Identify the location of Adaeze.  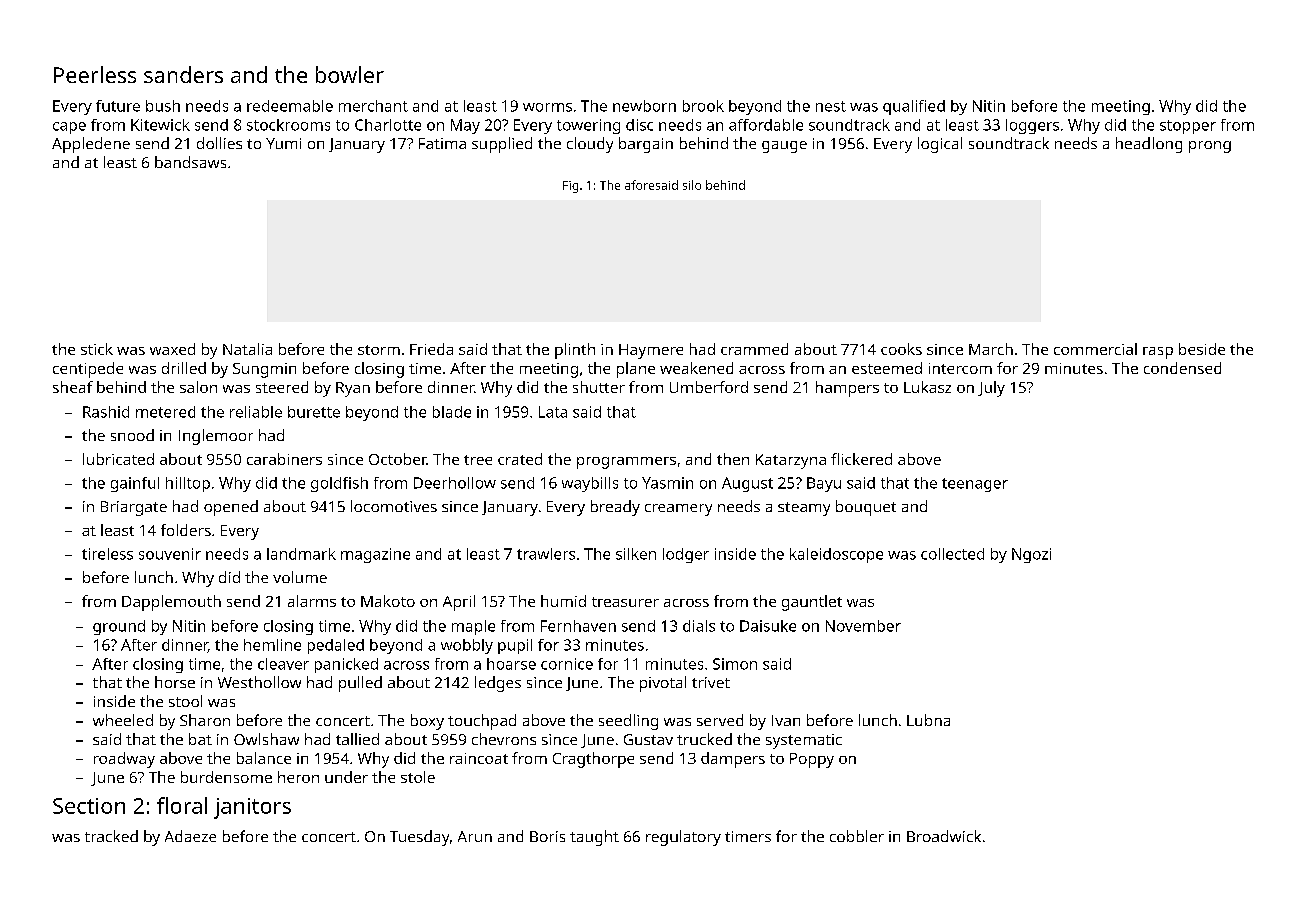
(190, 836).
